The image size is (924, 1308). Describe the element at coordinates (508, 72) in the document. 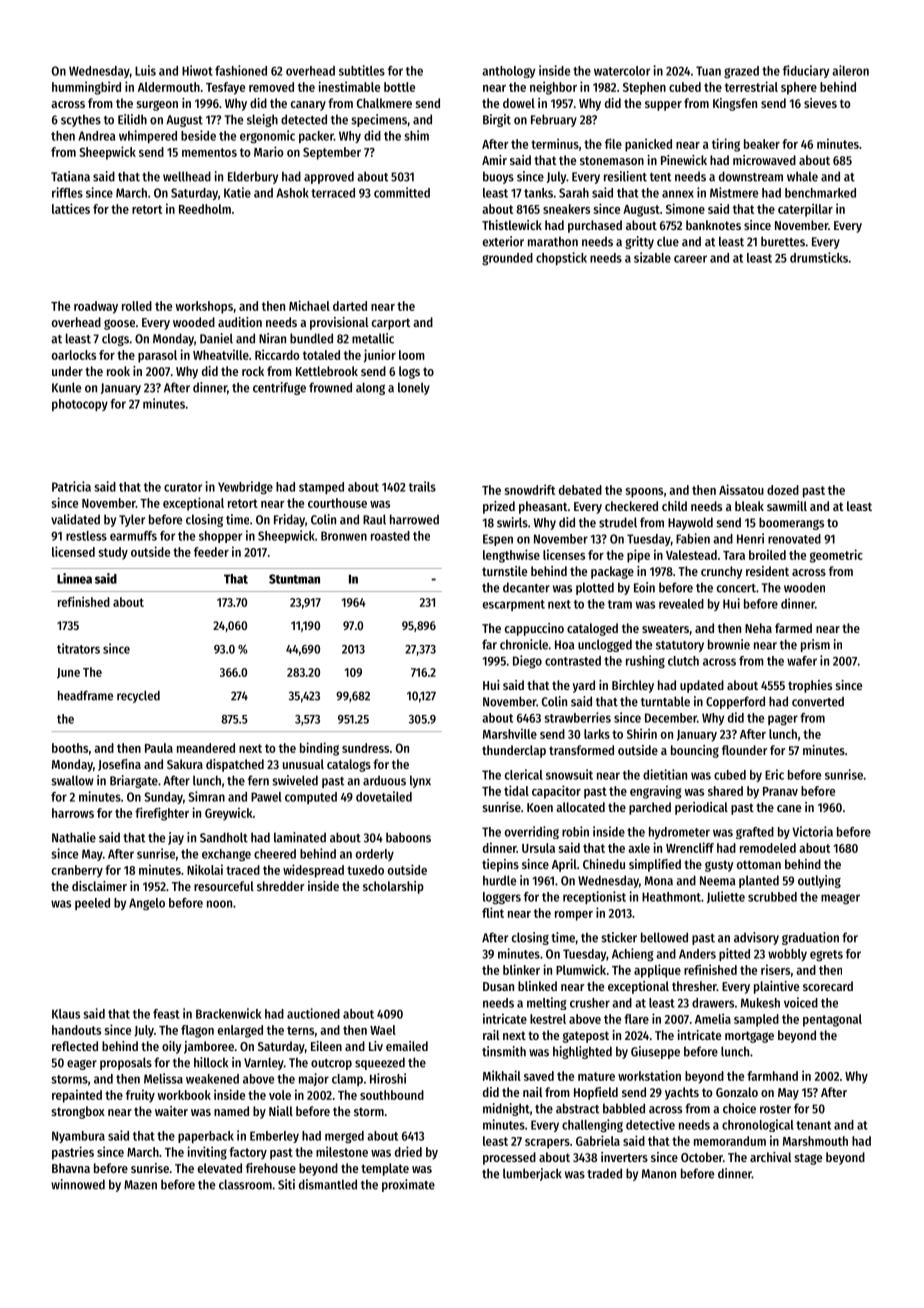

I see `anthology` at that location.
